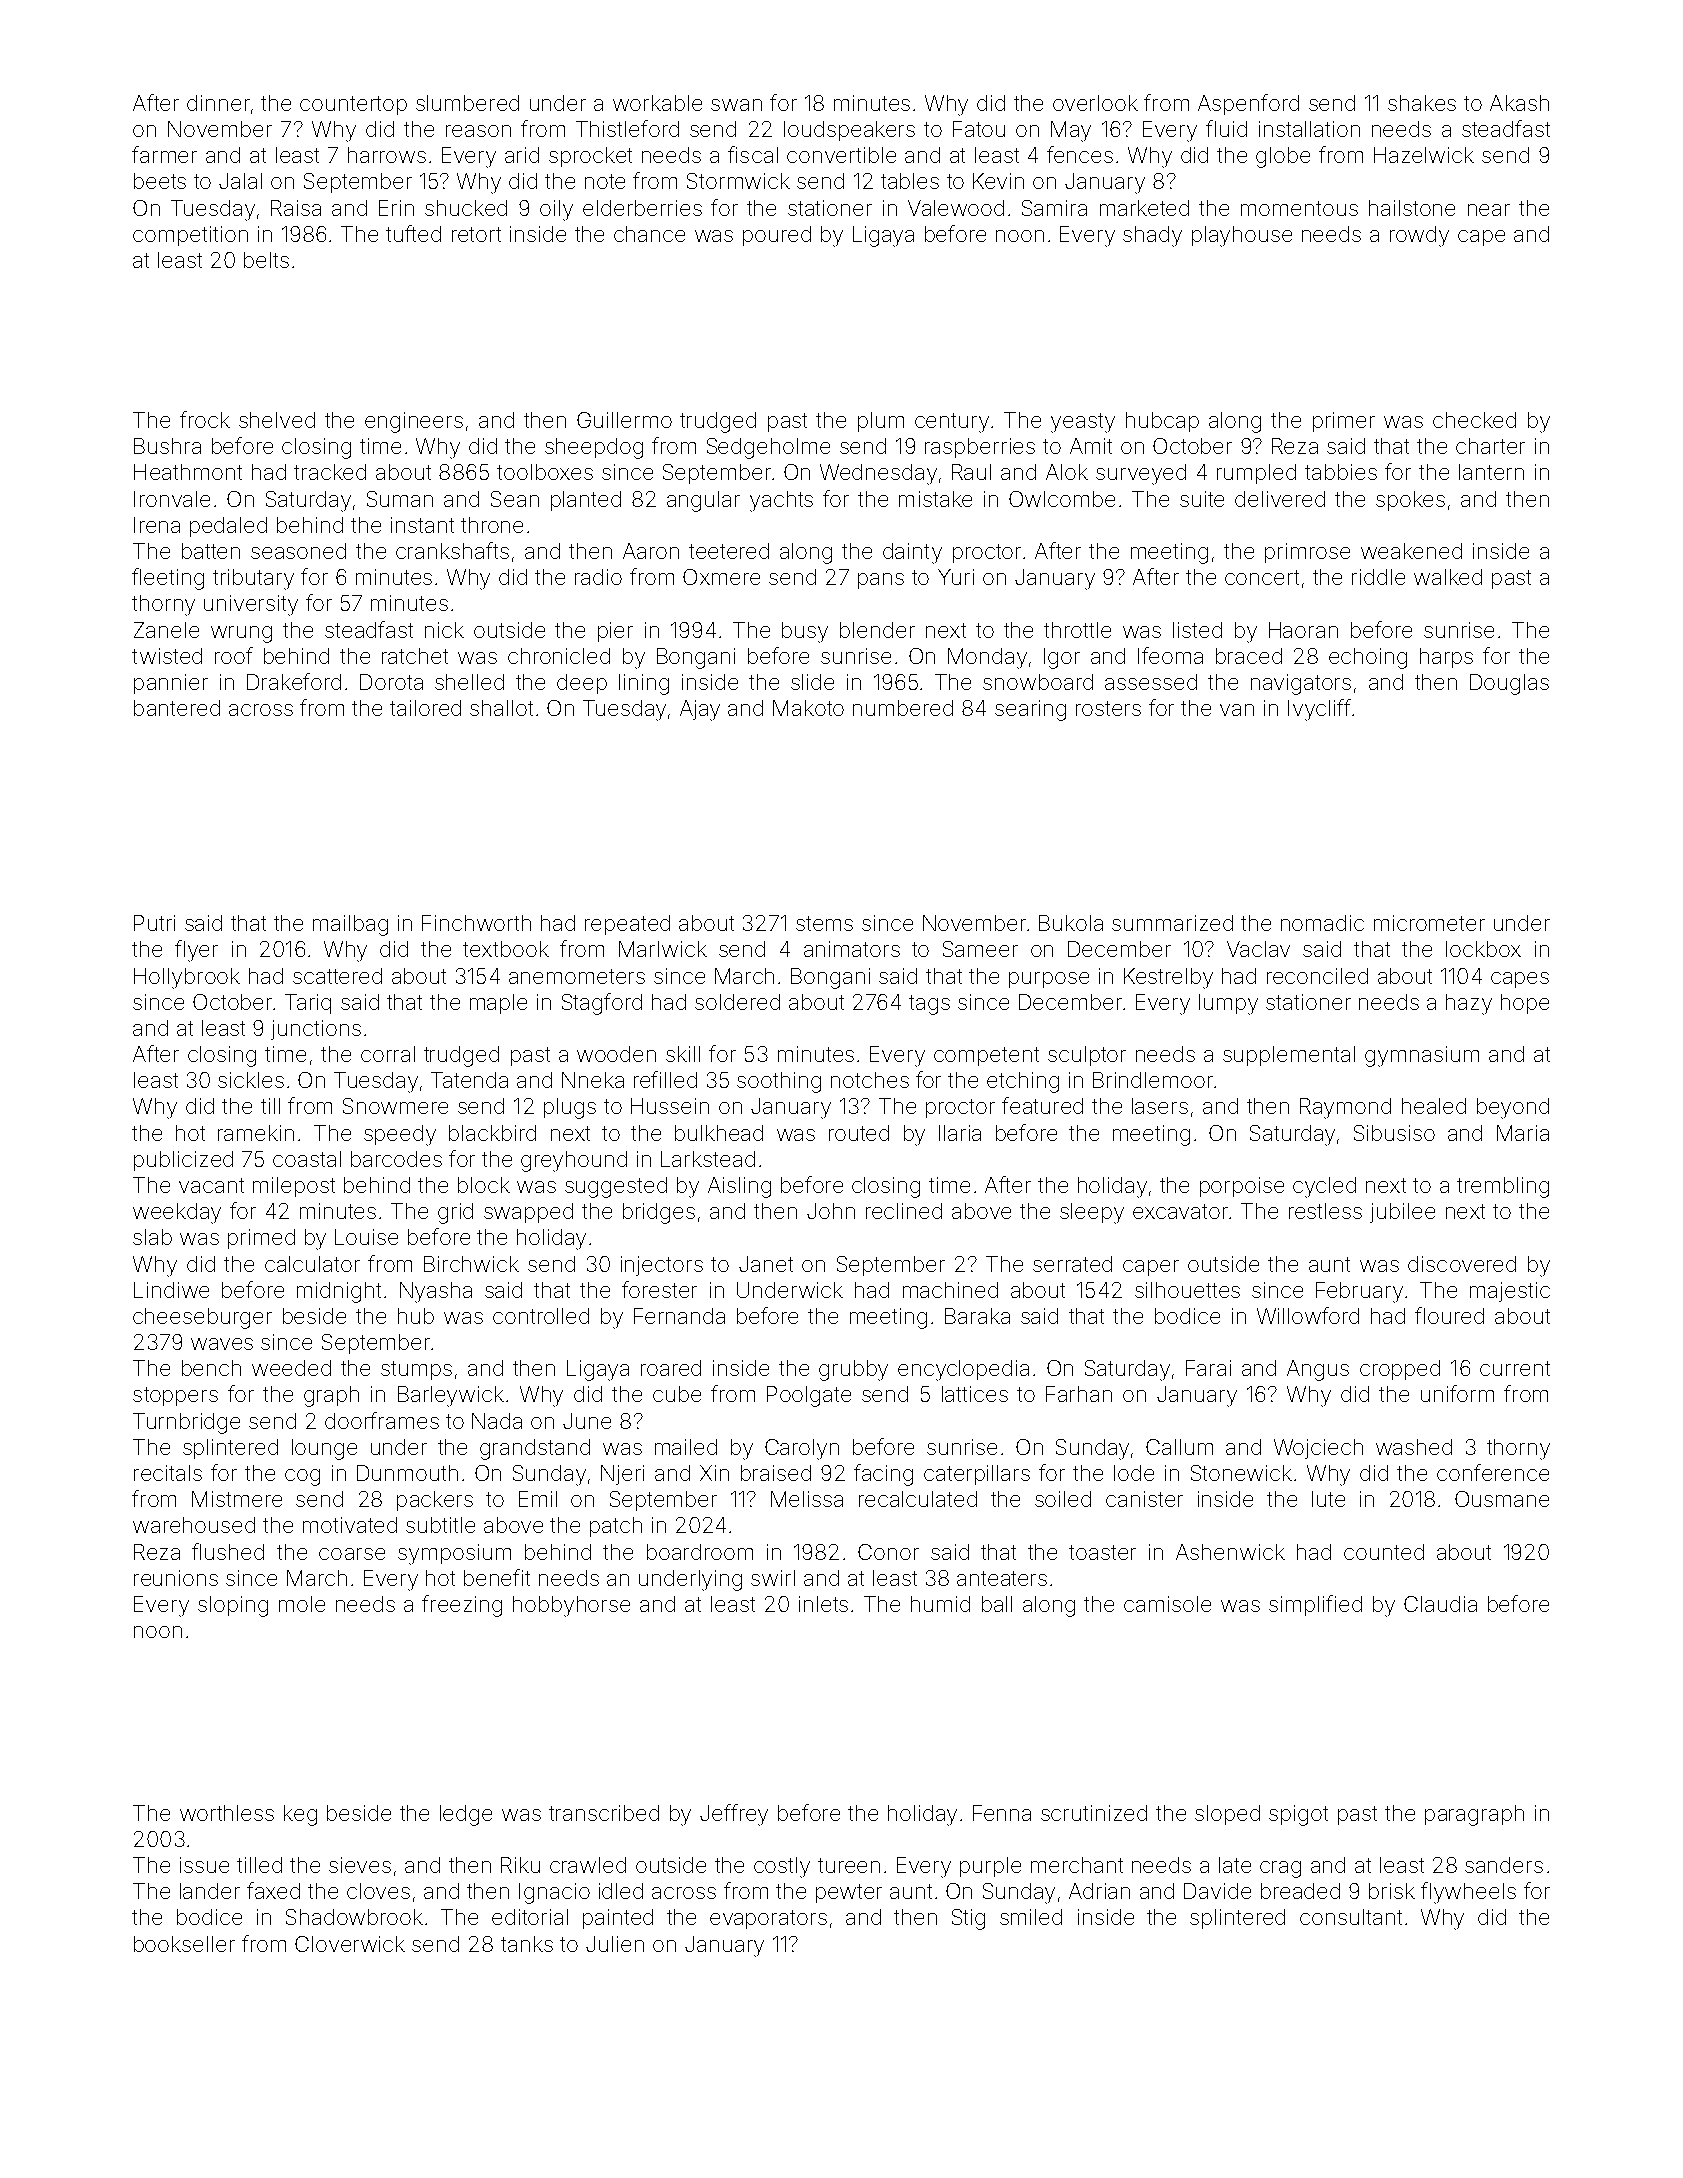  Describe the element at coordinates (176, 1578) in the document. I see `reunions` at that location.
